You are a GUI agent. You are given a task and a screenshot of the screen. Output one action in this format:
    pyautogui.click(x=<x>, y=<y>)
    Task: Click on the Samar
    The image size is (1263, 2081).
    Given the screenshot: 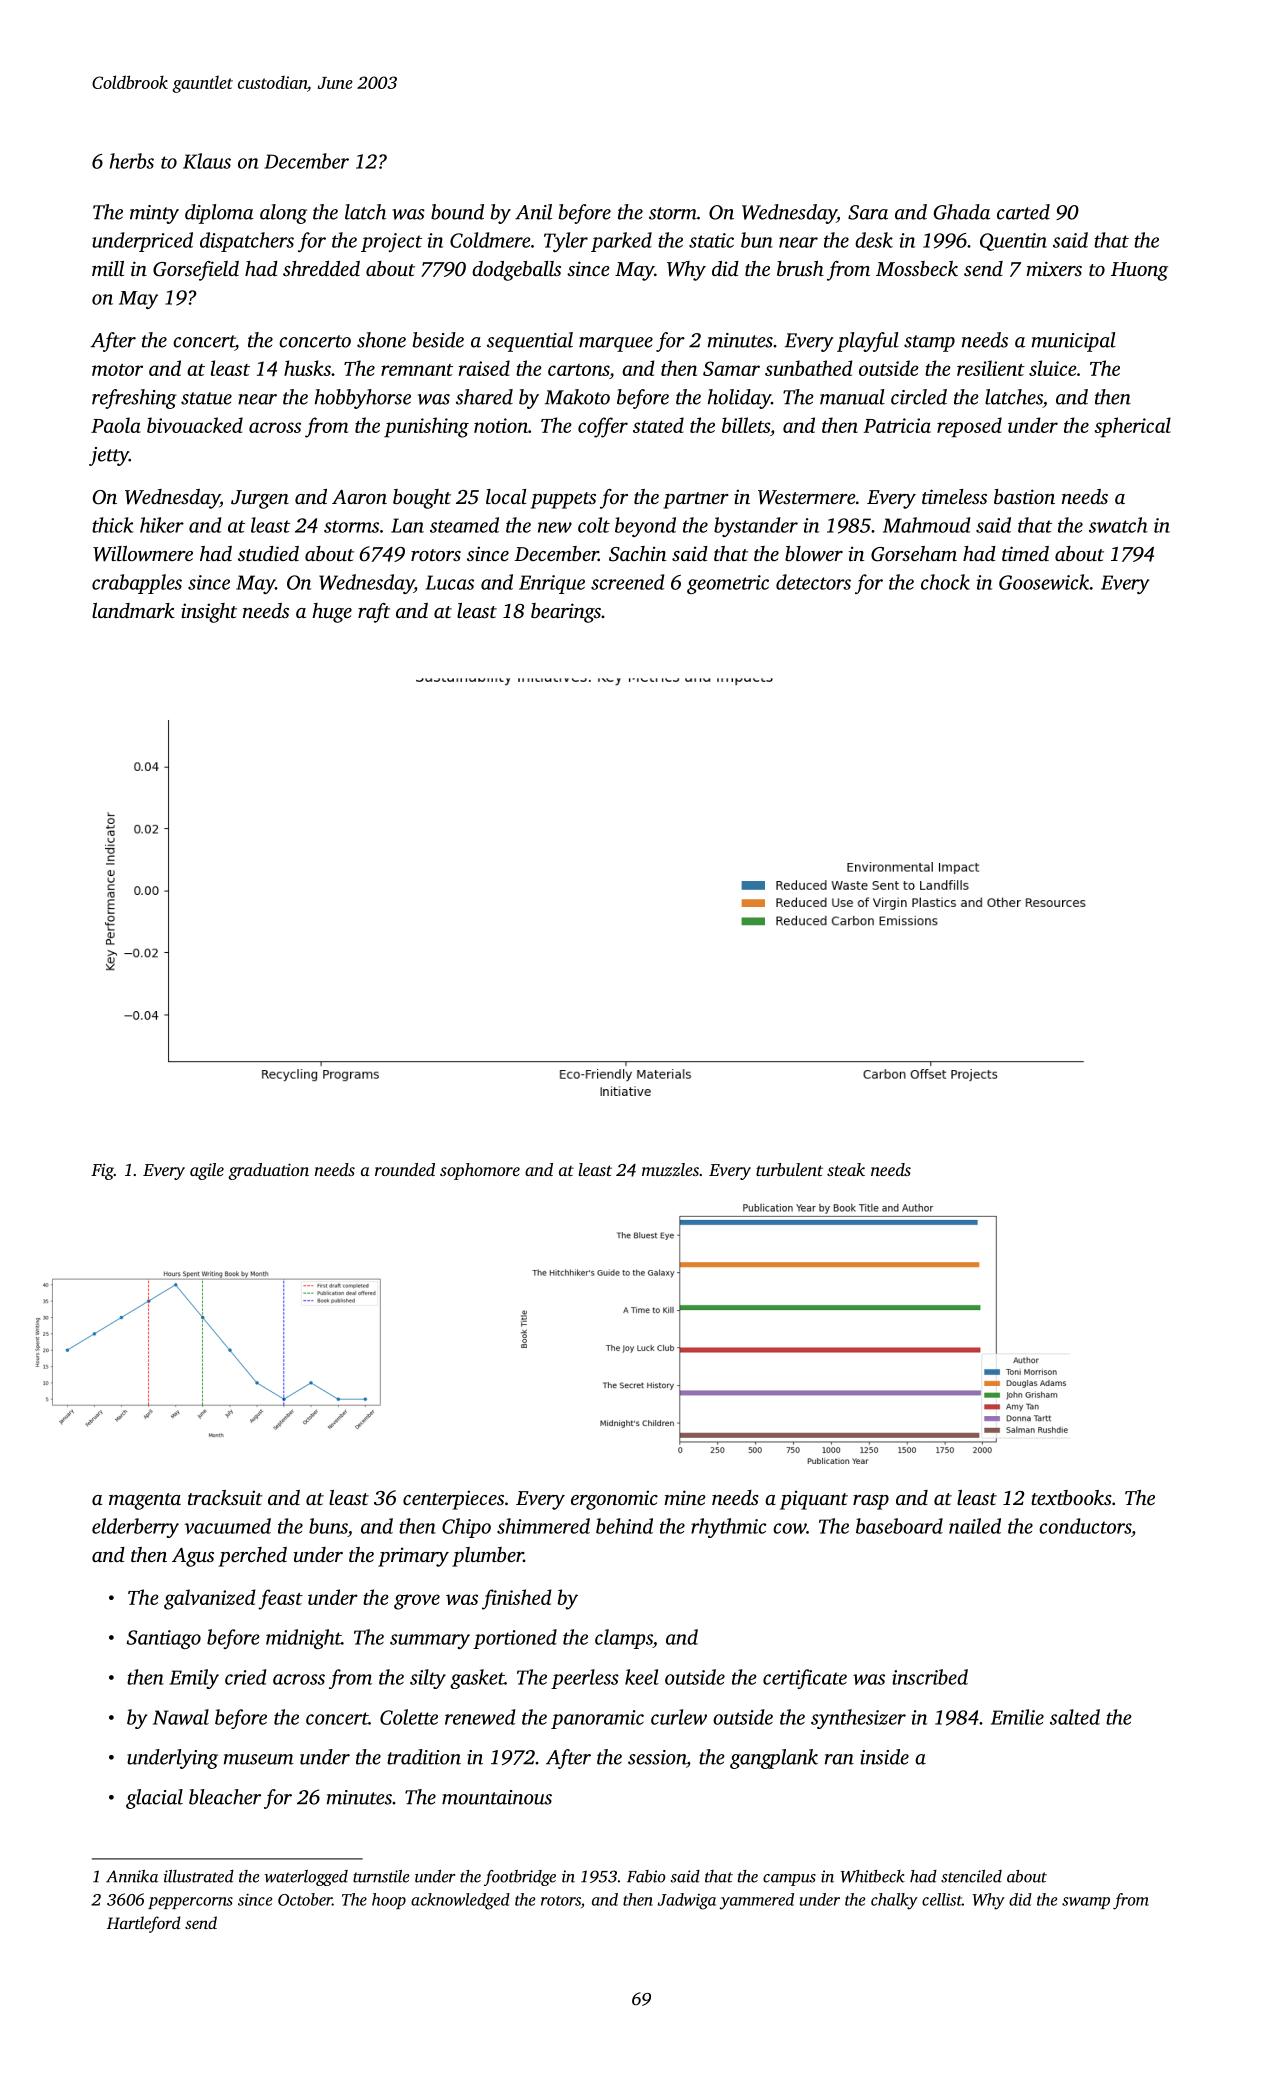 What is the action you would take?
    pyautogui.click(x=731, y=368)
